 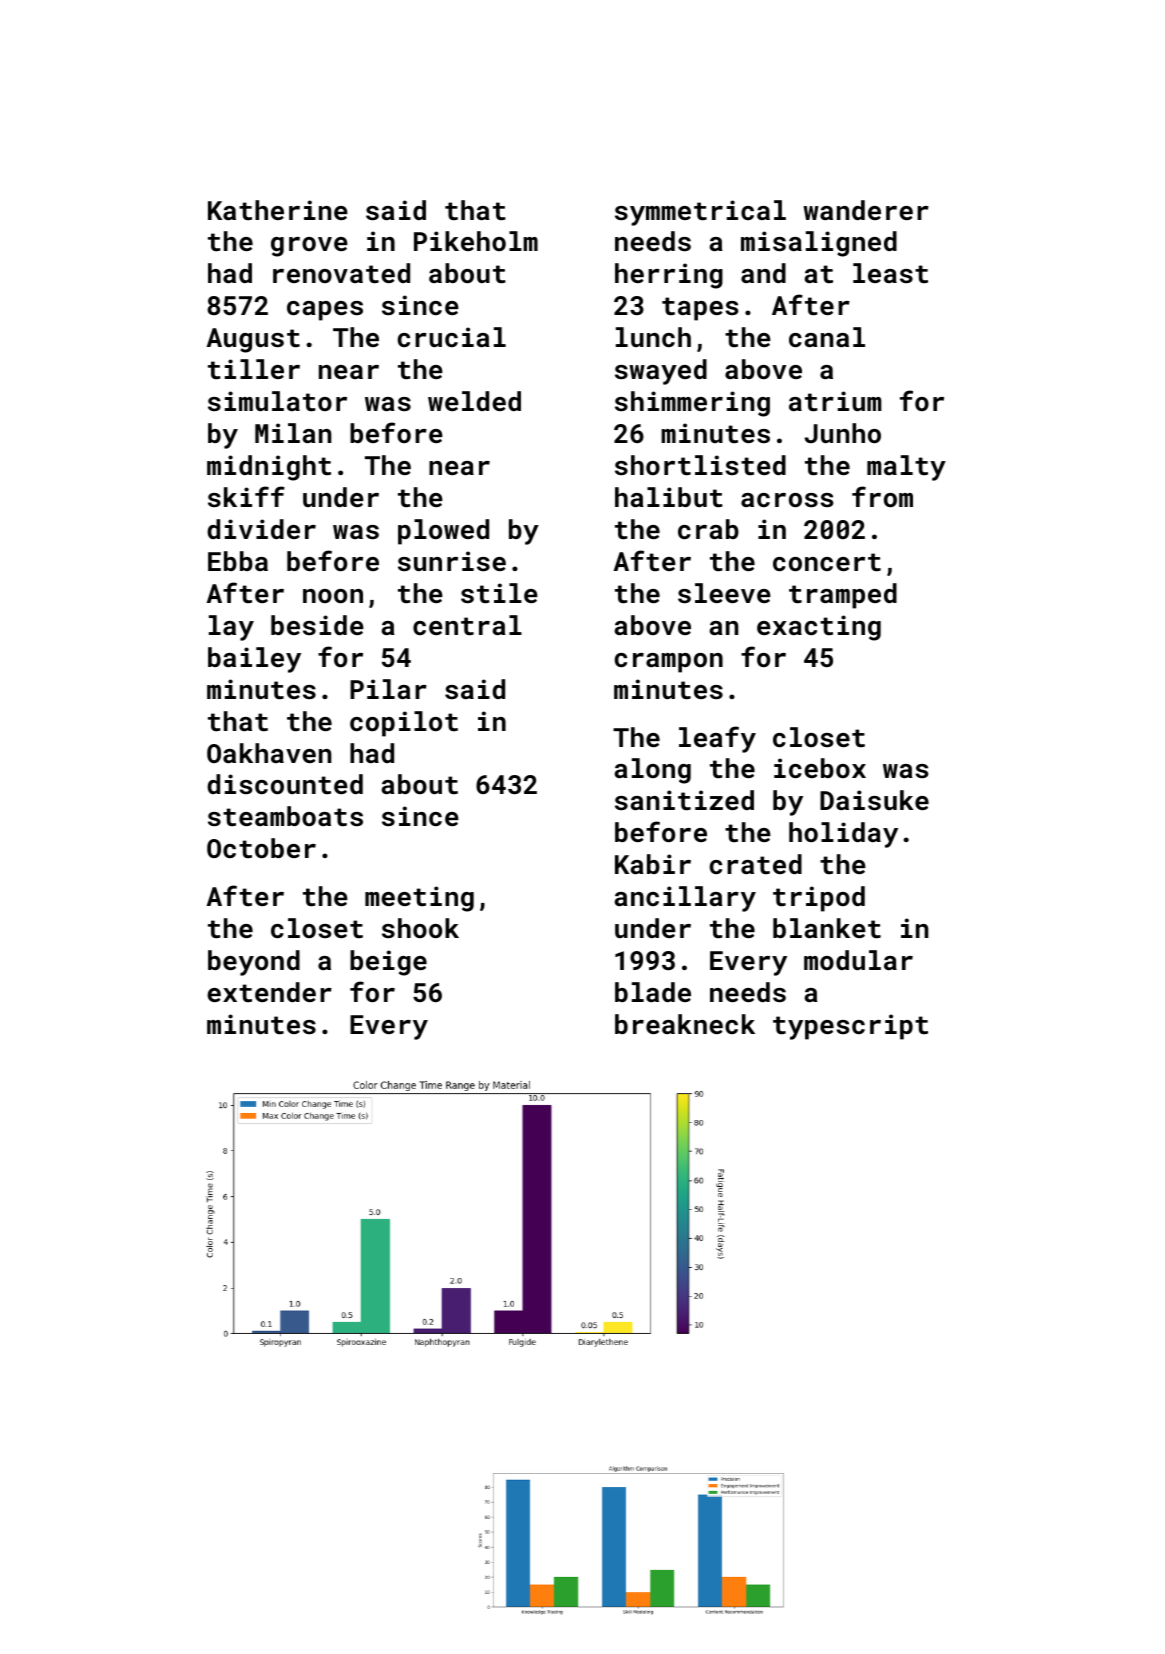 What do you see at coordinates (476, 241) in the page?
I see `Pikeholm` at bounding box center [476, 241].
